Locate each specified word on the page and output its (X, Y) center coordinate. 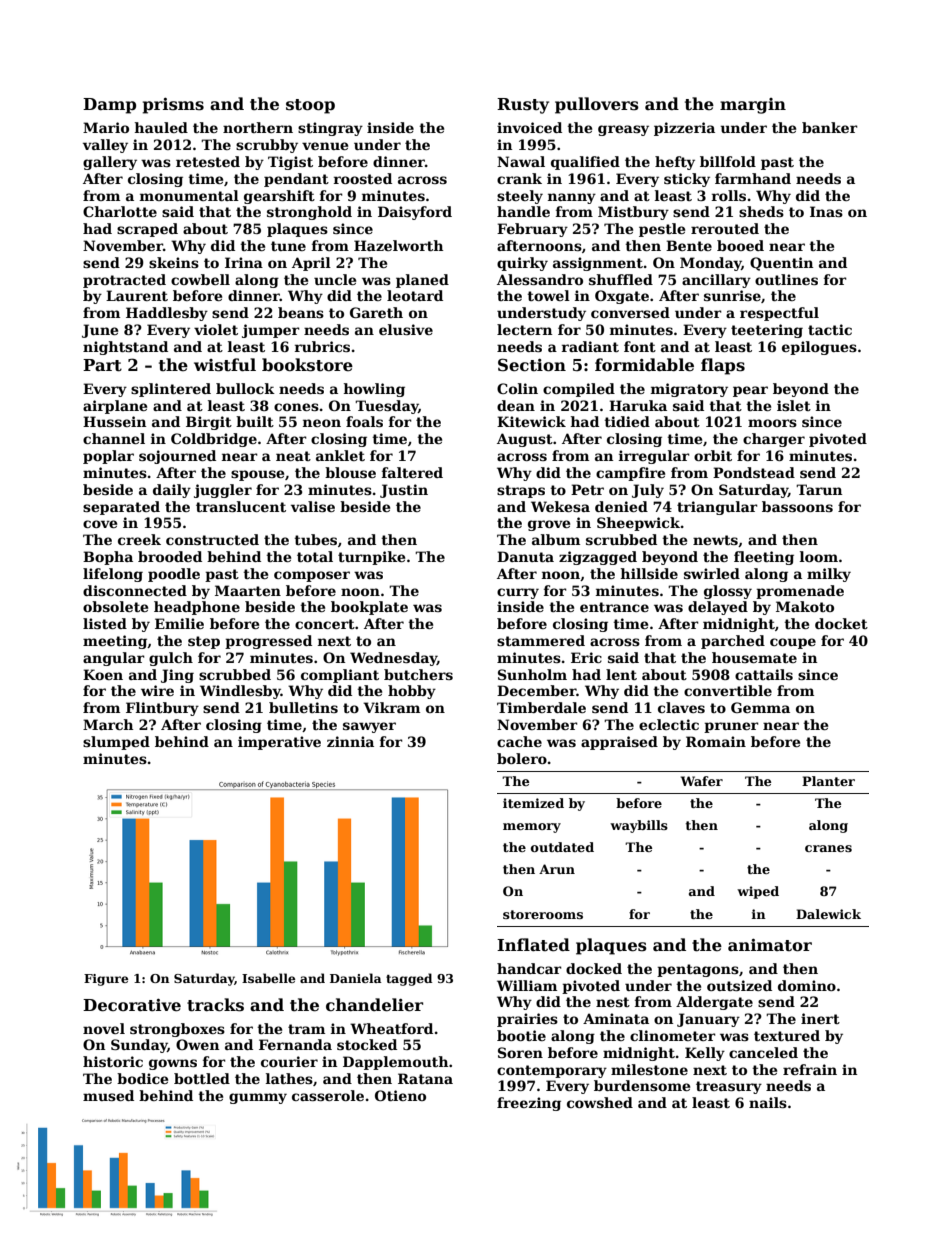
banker (830, 127)
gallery (110, 163)
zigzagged (598, 558)
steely (520, 197)
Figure (106, 980)
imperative (279, 743)
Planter (828, 781)
